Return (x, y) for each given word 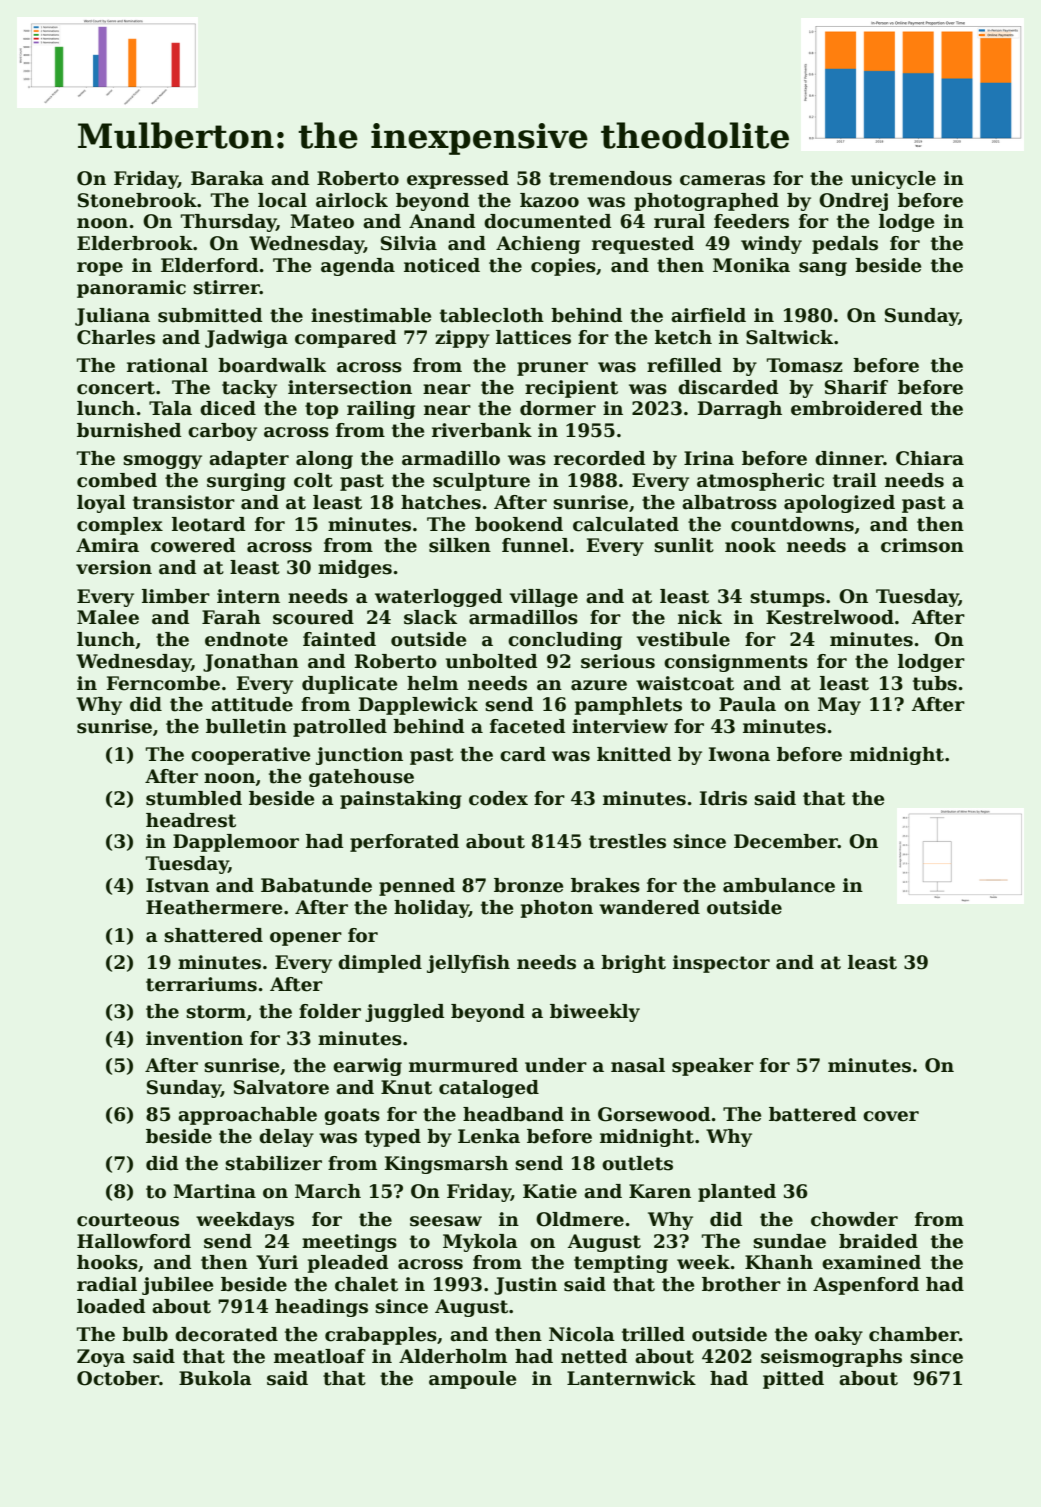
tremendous (610, 178)
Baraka (227, 178)
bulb (145, 1334)
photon (557, 909)
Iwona (739, 754)
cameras (722, 180)
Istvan (177, 885)
